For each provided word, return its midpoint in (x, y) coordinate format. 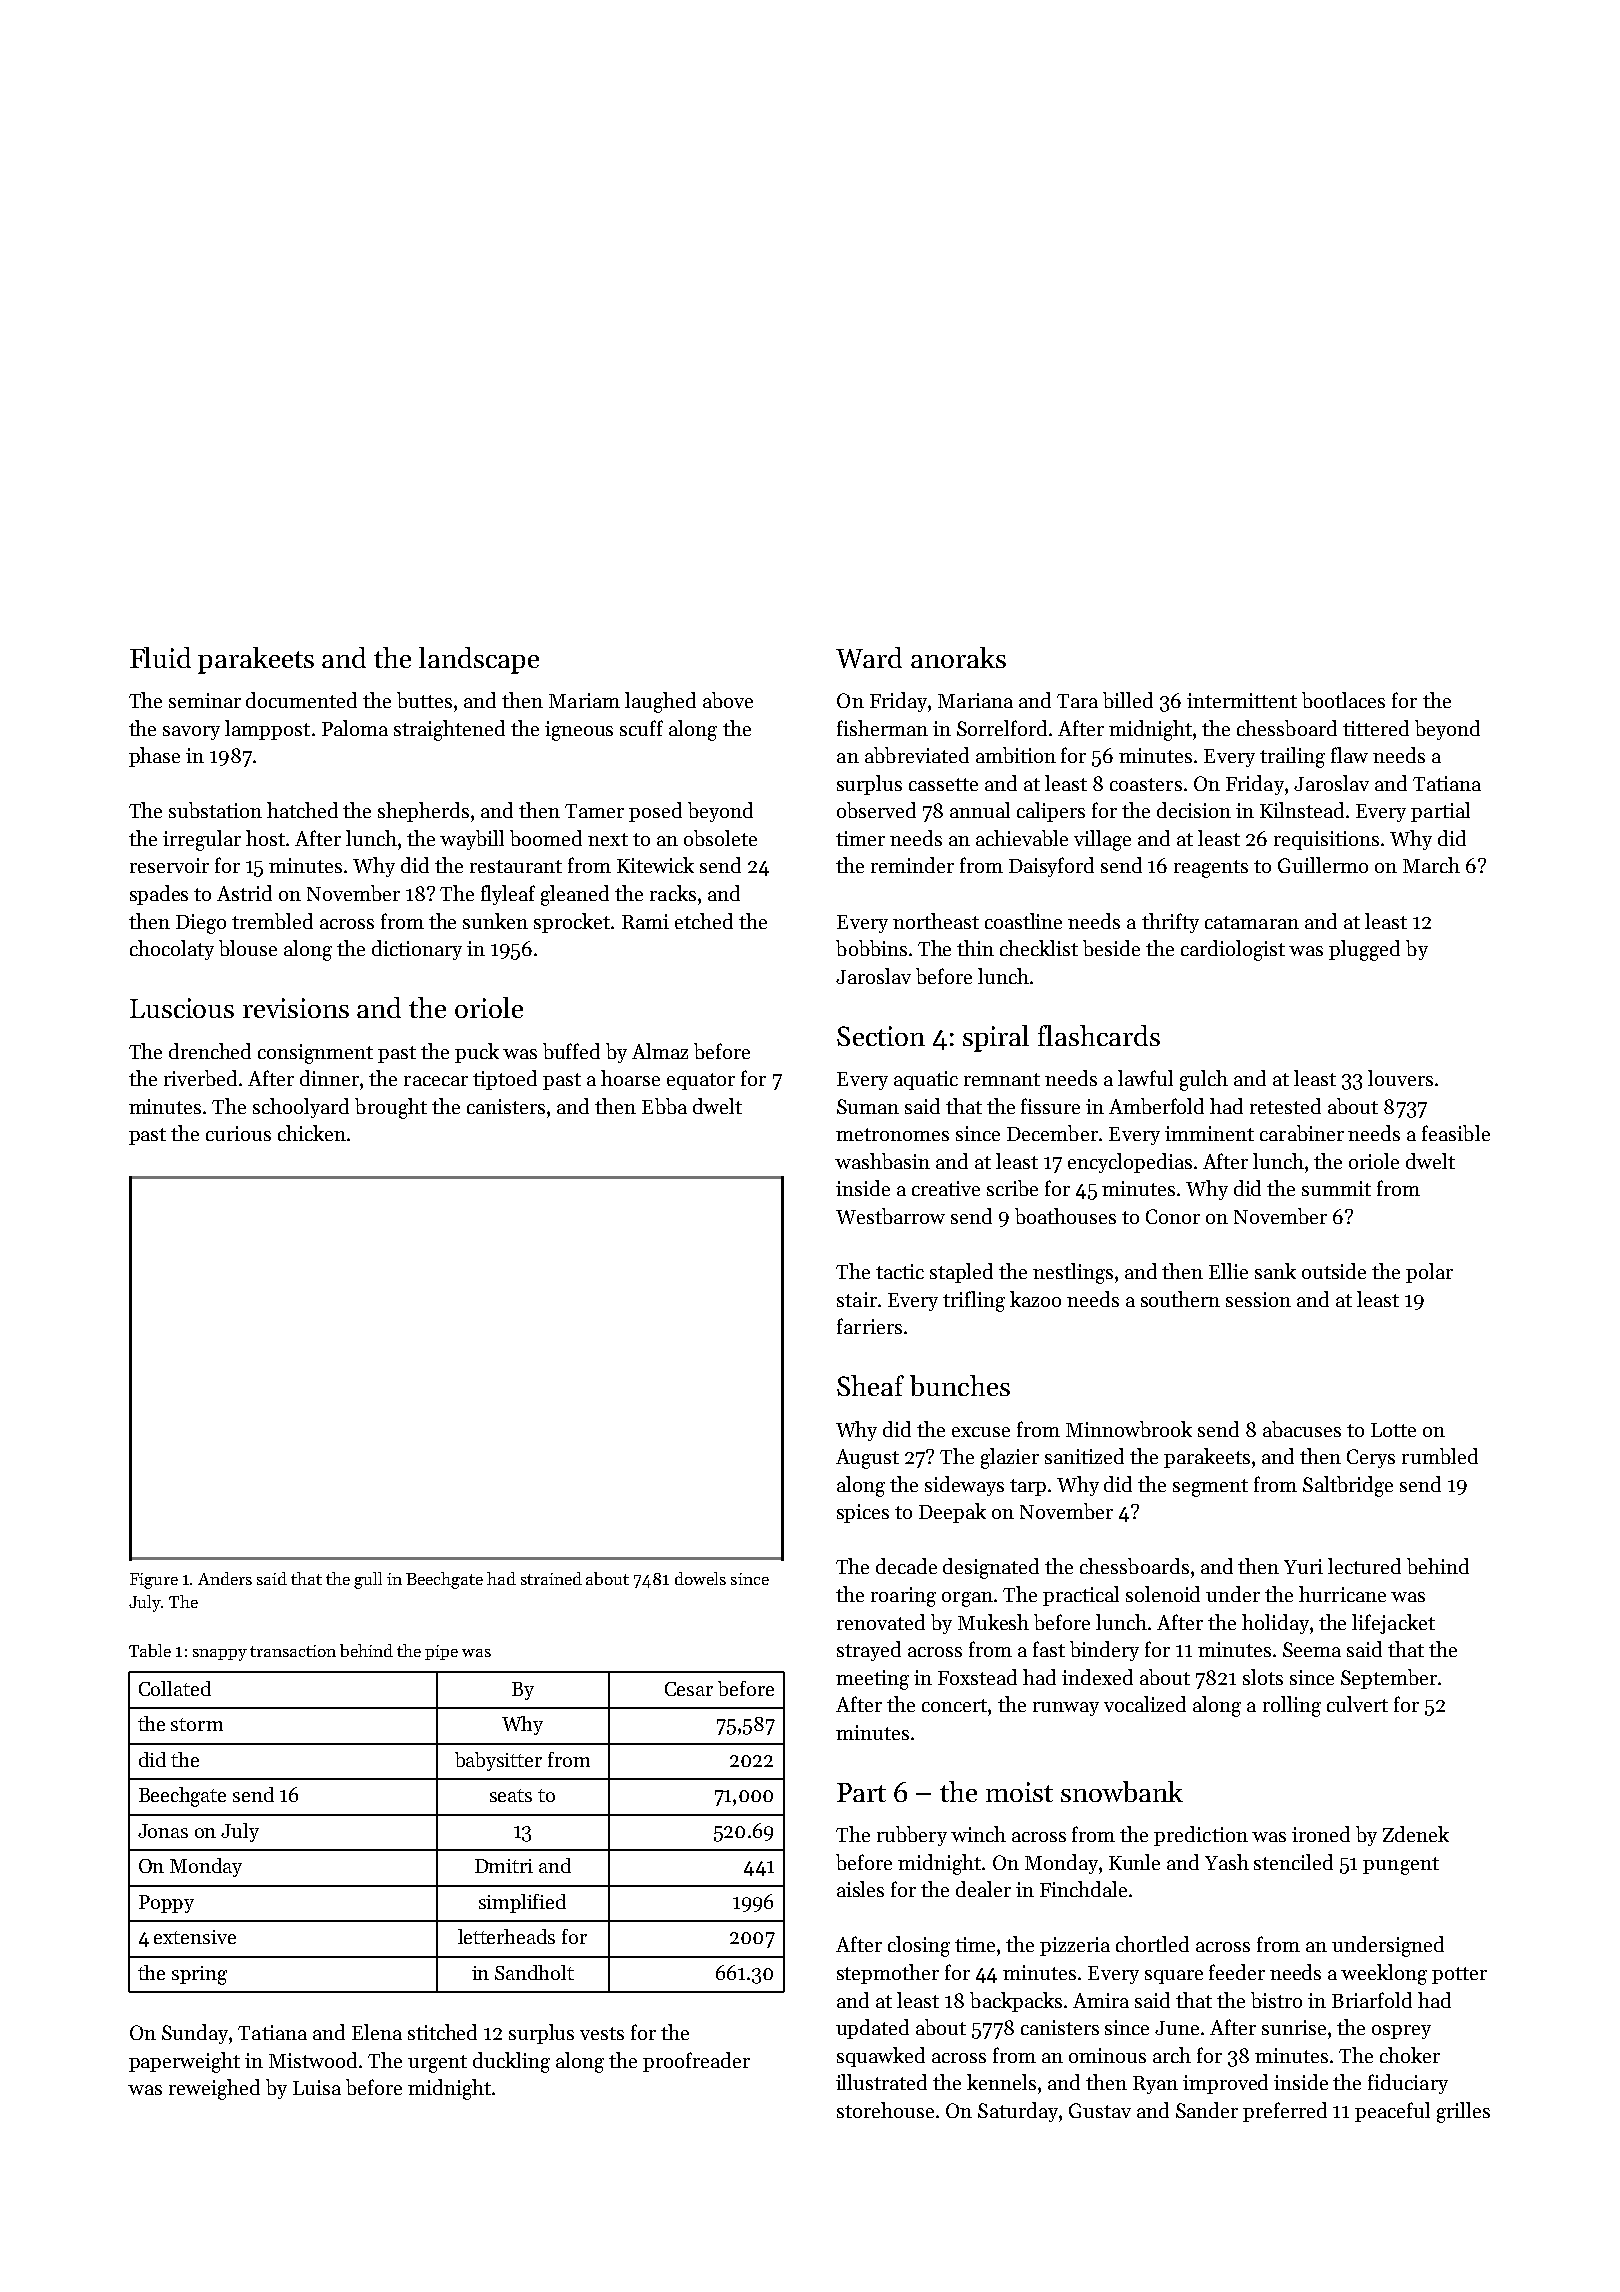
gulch (1204, 1080)
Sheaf (870, 1385)
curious (238, 1133)
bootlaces (1343, 700)
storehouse (885, 2110)
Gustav (1100, 2110)
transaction (293, 1651)
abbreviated (917, 755)
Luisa (317, 2087)
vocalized (1145, 1704)
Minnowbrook (1129, 1429)
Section (881, 1036)
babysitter (498, 1761)
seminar (205, 700)
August (867, 1459)
